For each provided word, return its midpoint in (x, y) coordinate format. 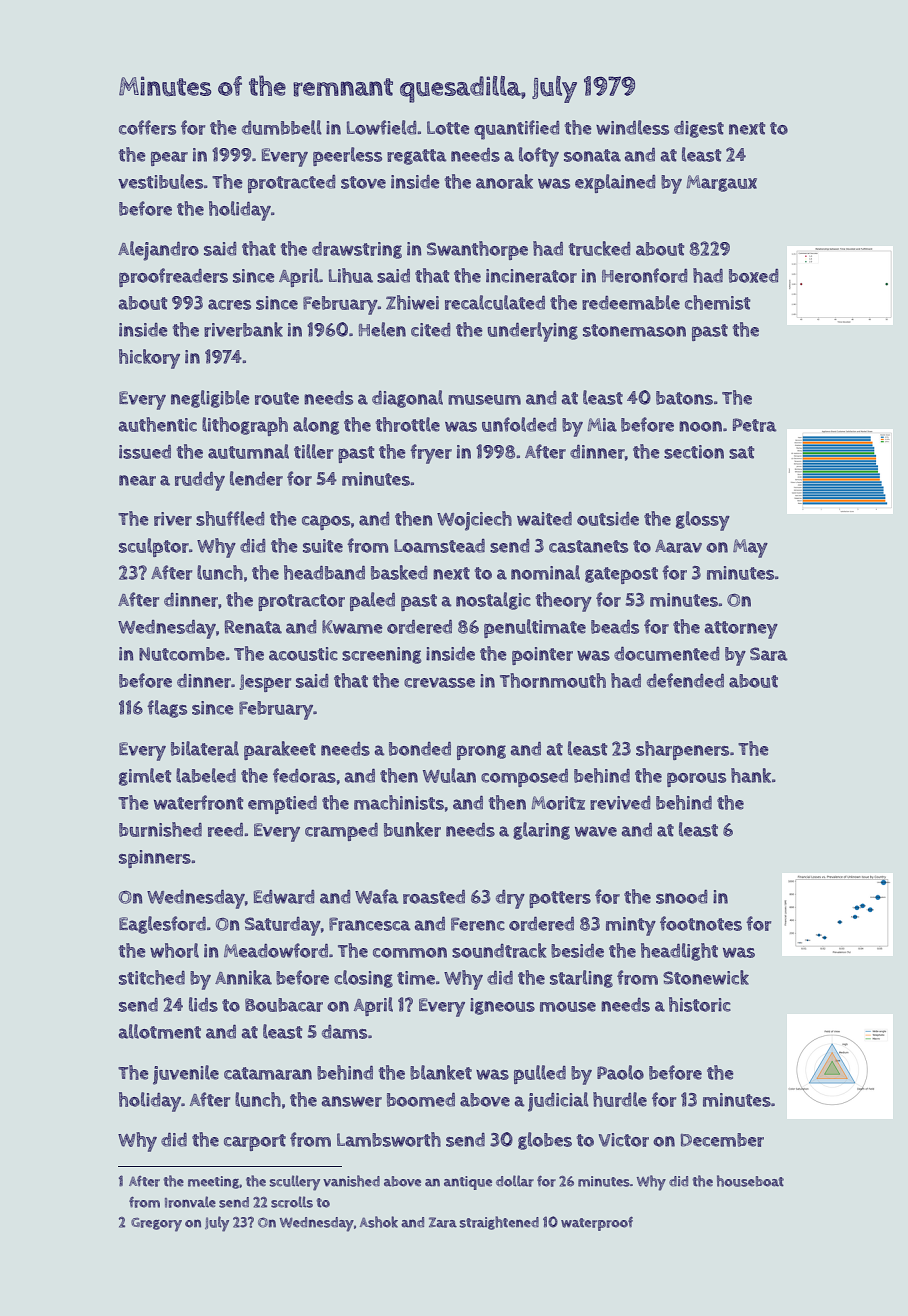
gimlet (145, 777)
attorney (741, 630)
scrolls (292, 1202)
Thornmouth (553, 680)
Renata (253, 627)
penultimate (535, 628)
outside (608, 519)
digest (699, 129)
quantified (516, 130)
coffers (147, 127)
